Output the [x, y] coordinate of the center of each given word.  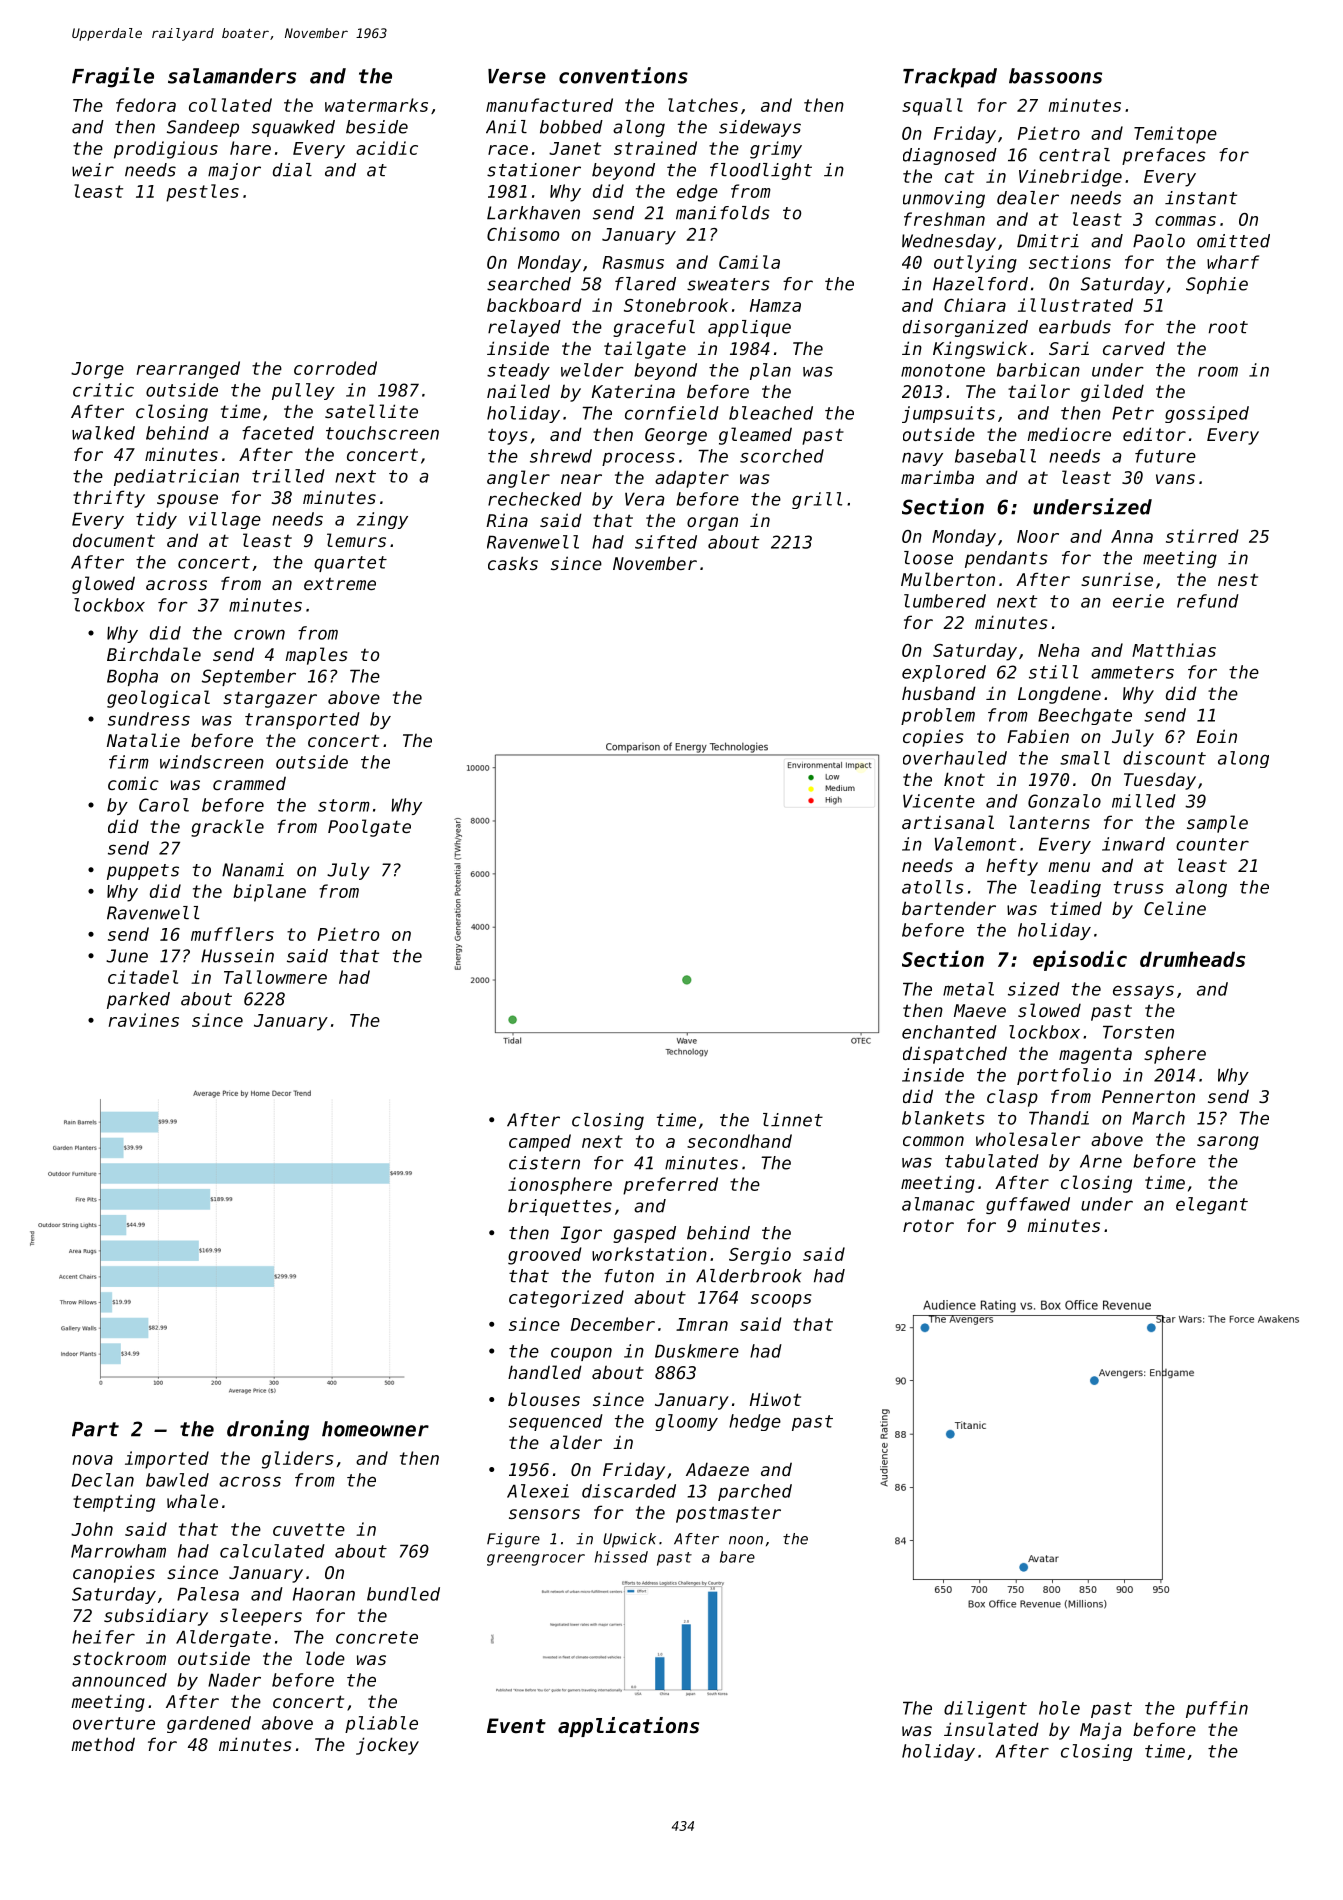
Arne [1101, 1161]
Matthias [1174, 650]
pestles [202, 193]
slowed [1049, 1010]
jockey [387, 1746]
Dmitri [1048, 241]
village [225, 520]
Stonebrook [676, 305]
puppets [143, 872]
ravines [144, 1020]
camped [540, 1143]
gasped [644, 1234]
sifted [666, 542]
